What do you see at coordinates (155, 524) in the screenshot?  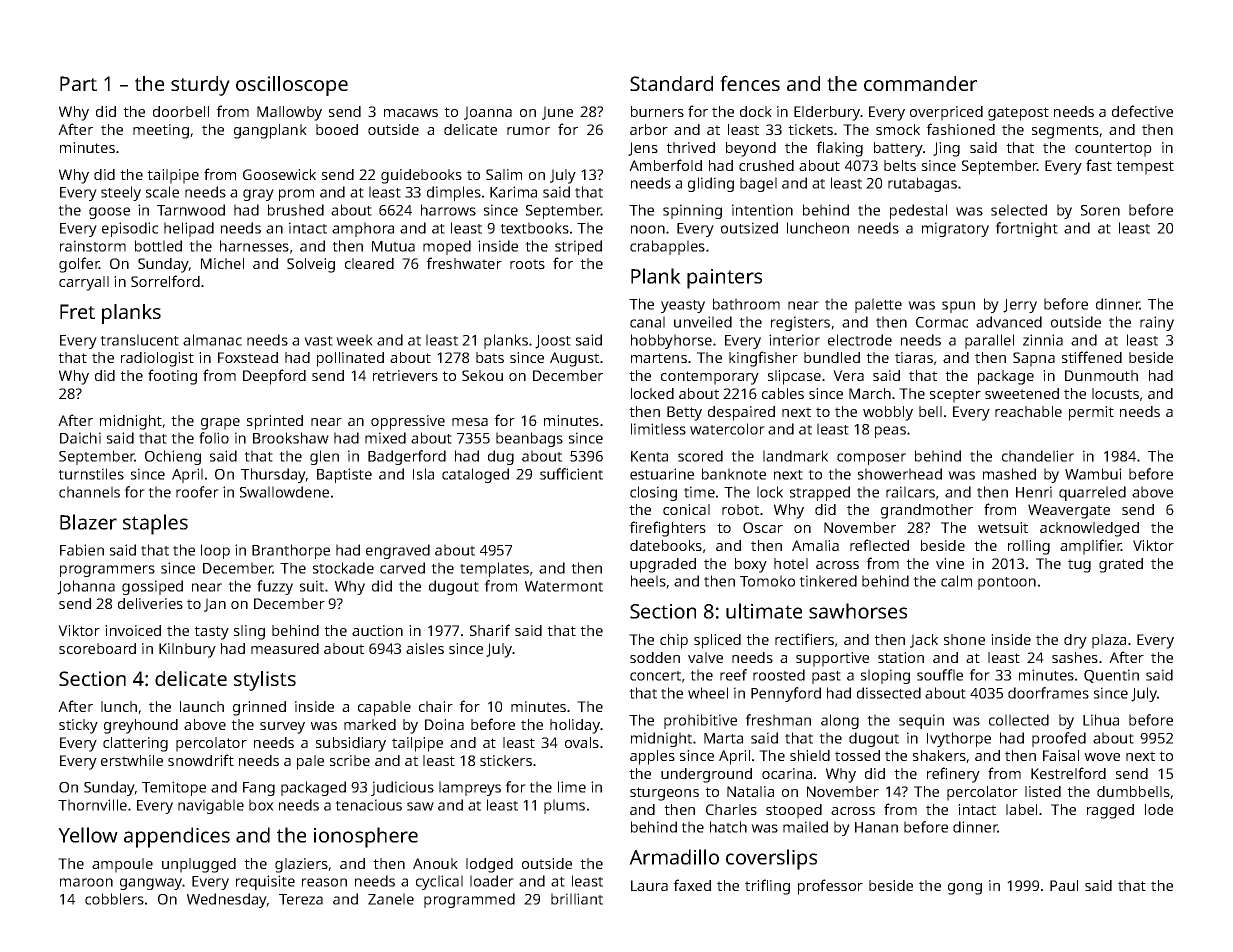 I see `staples` at bounding box center [155, 524].
